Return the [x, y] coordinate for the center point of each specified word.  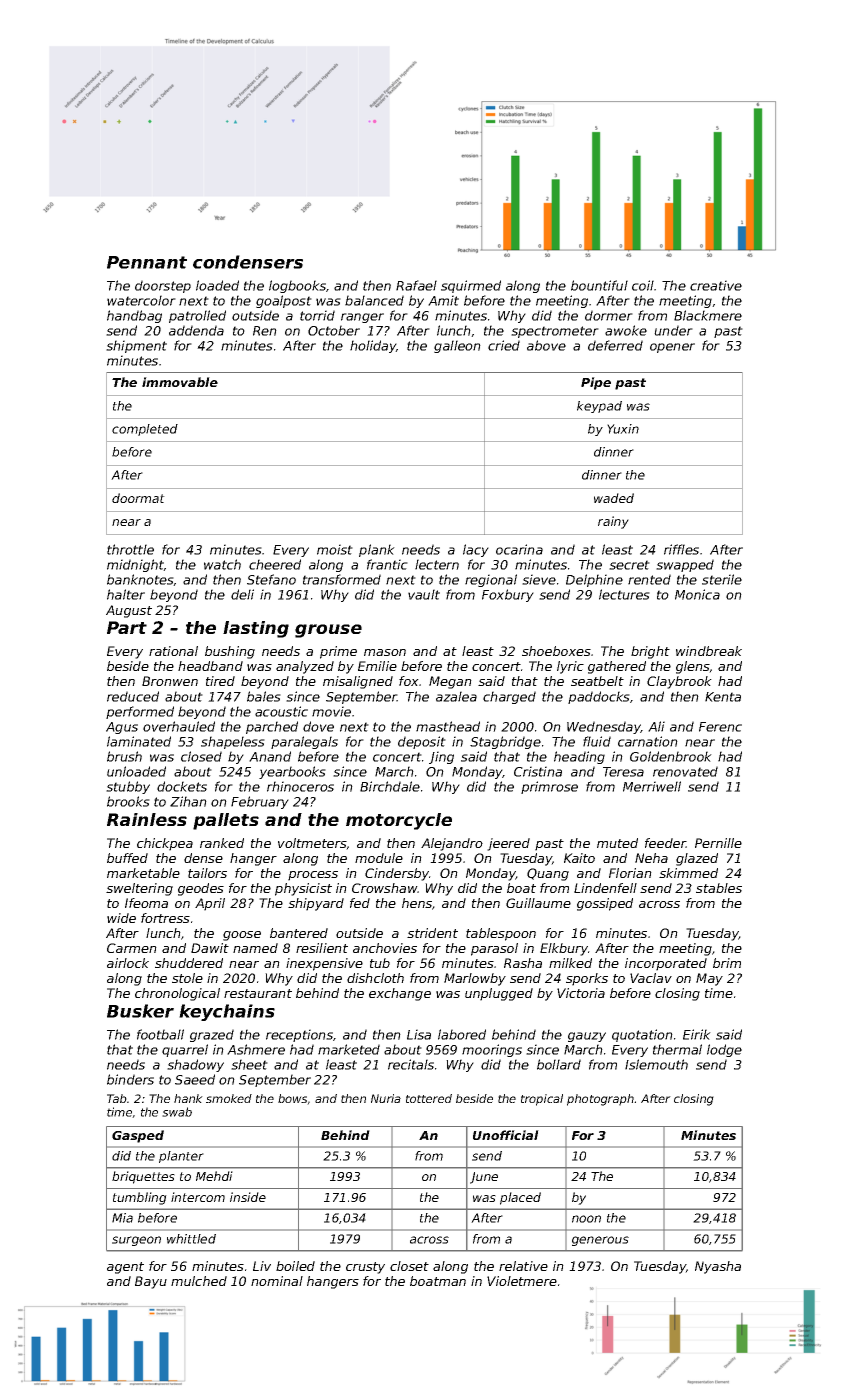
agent [125, 1268]
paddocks [599, 697]
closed [201, 756]
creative [716, 285]
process [313, 876]
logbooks [297, 286]
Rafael [416, 285]
